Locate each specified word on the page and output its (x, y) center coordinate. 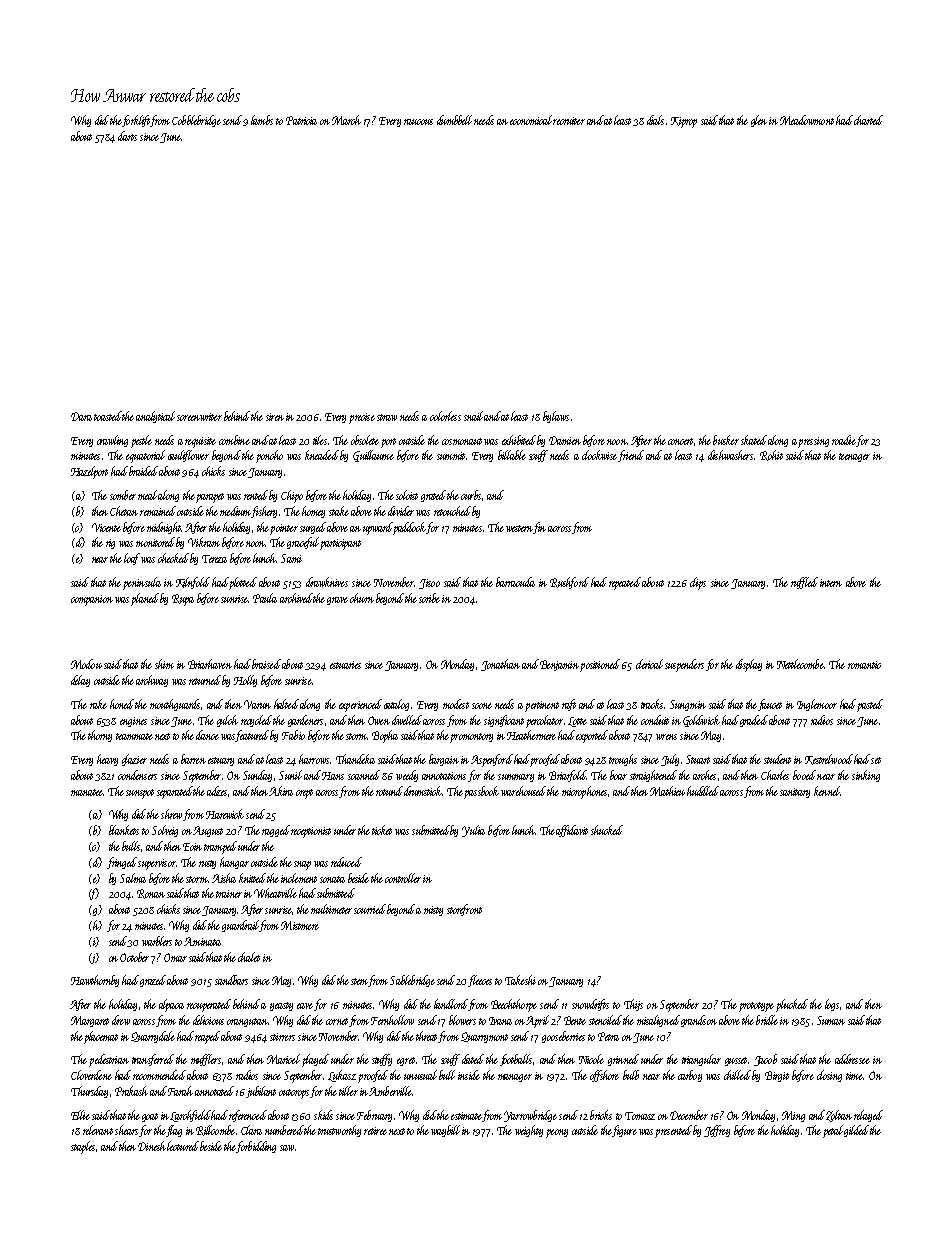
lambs (262, 120)
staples (83, 1147)
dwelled (407, 720)
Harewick (225, 814)
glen (759, 121)
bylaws (556, 417)
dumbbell (454, 120)
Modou (86, 664)
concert (680, 441)
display (749, 665)
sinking (866, 776)
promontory (471, 738)
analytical (155, 417)
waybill (445, 1131)
